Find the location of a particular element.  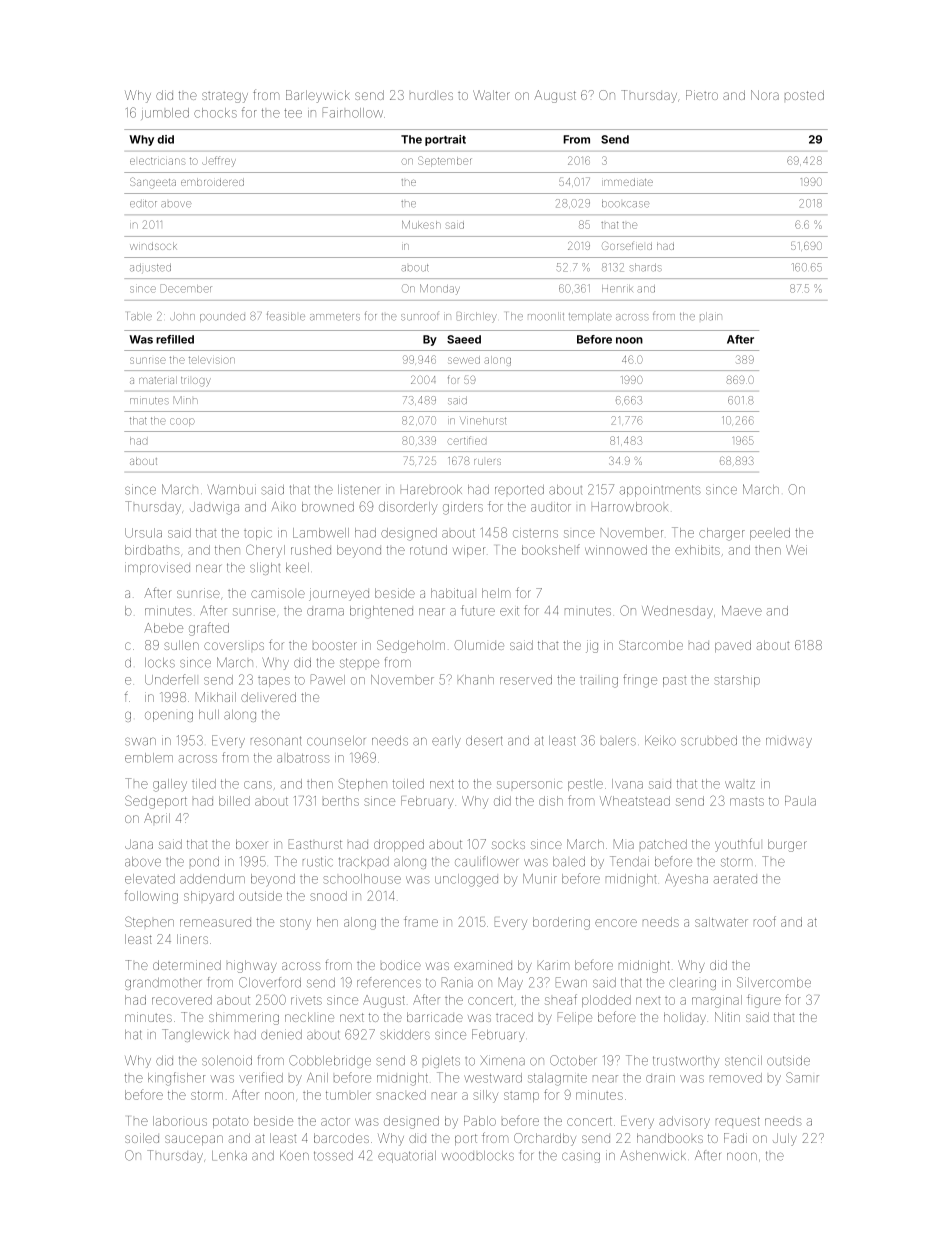

Mukesh is located at coordinates (421, 225).
